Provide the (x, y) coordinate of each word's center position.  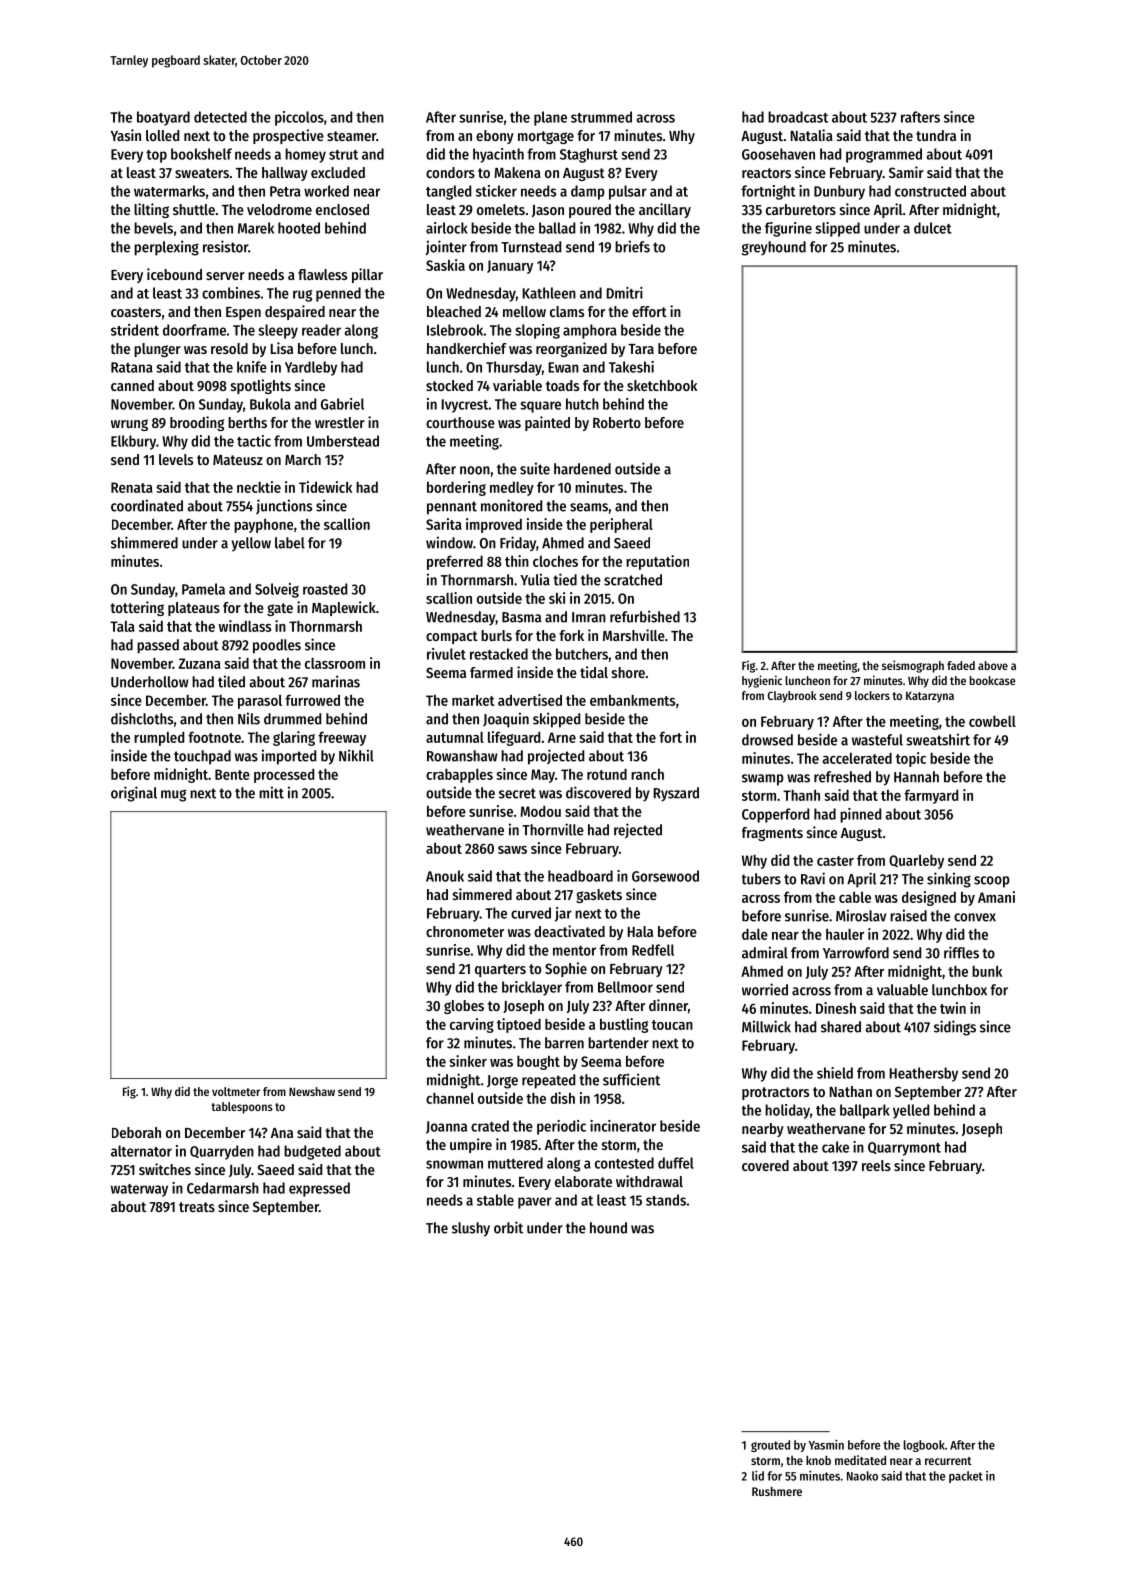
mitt (271, 792)
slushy (471, 1229)
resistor (225, 246)
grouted (770, 1446)
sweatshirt (938, 739)
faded (961, 665)
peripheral (621, 525)
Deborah (136, 1132)
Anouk (445, 876)
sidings (955, 1028)
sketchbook (662, 385)
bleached (454, 311)
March (303, 459)
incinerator (623, 1126)
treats (197, 1207)
